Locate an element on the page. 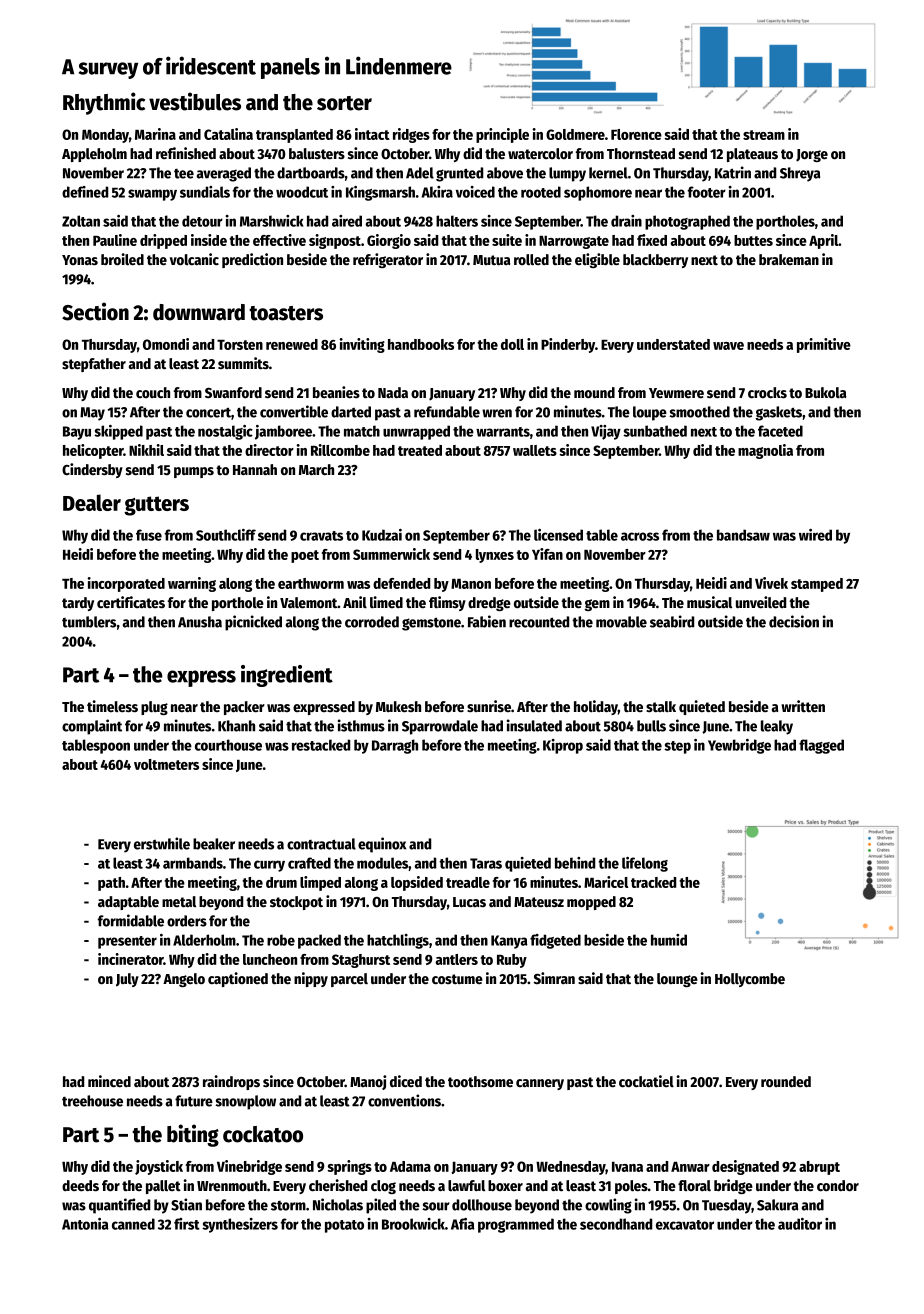 The image size is (924, 1314). abrupt is located at coordinates (819, 1168).
